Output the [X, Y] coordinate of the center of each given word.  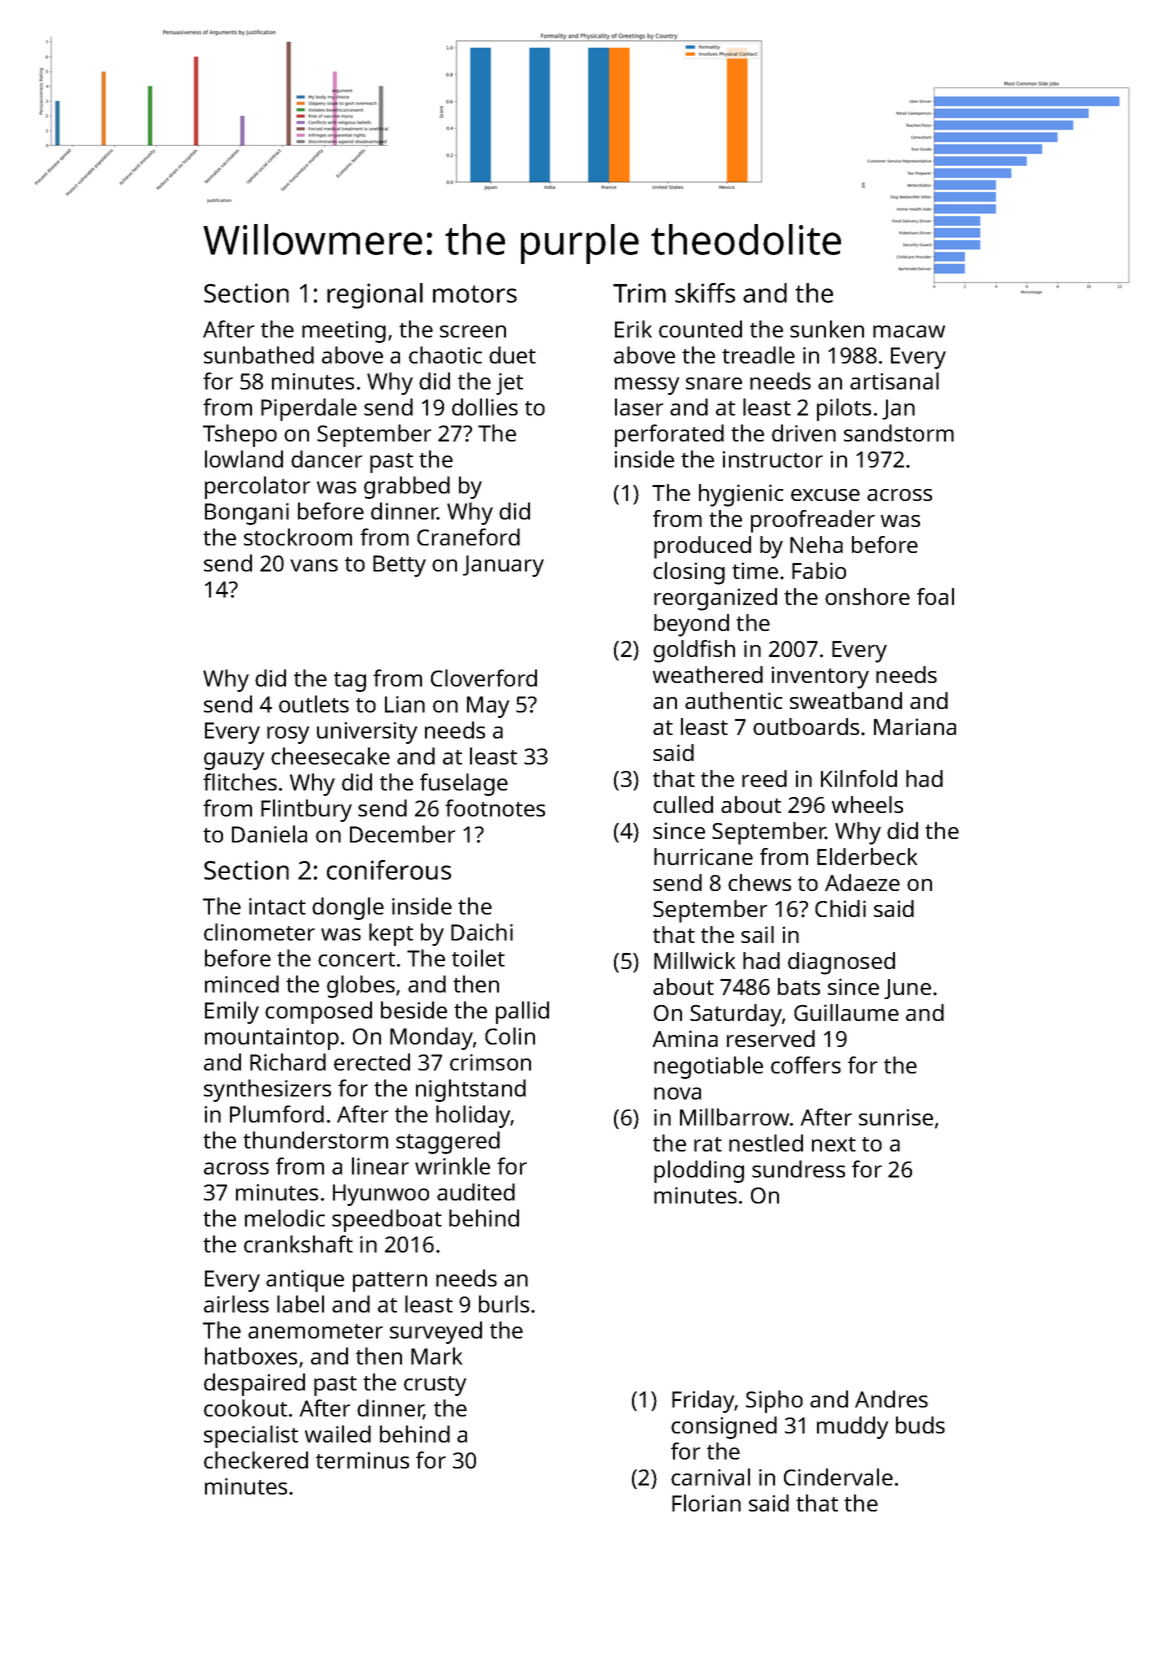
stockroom [298, 537]
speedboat [387, 1220]
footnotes [495, 808]
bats [799, 986]
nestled [766, 1143]
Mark [436, 1356]
